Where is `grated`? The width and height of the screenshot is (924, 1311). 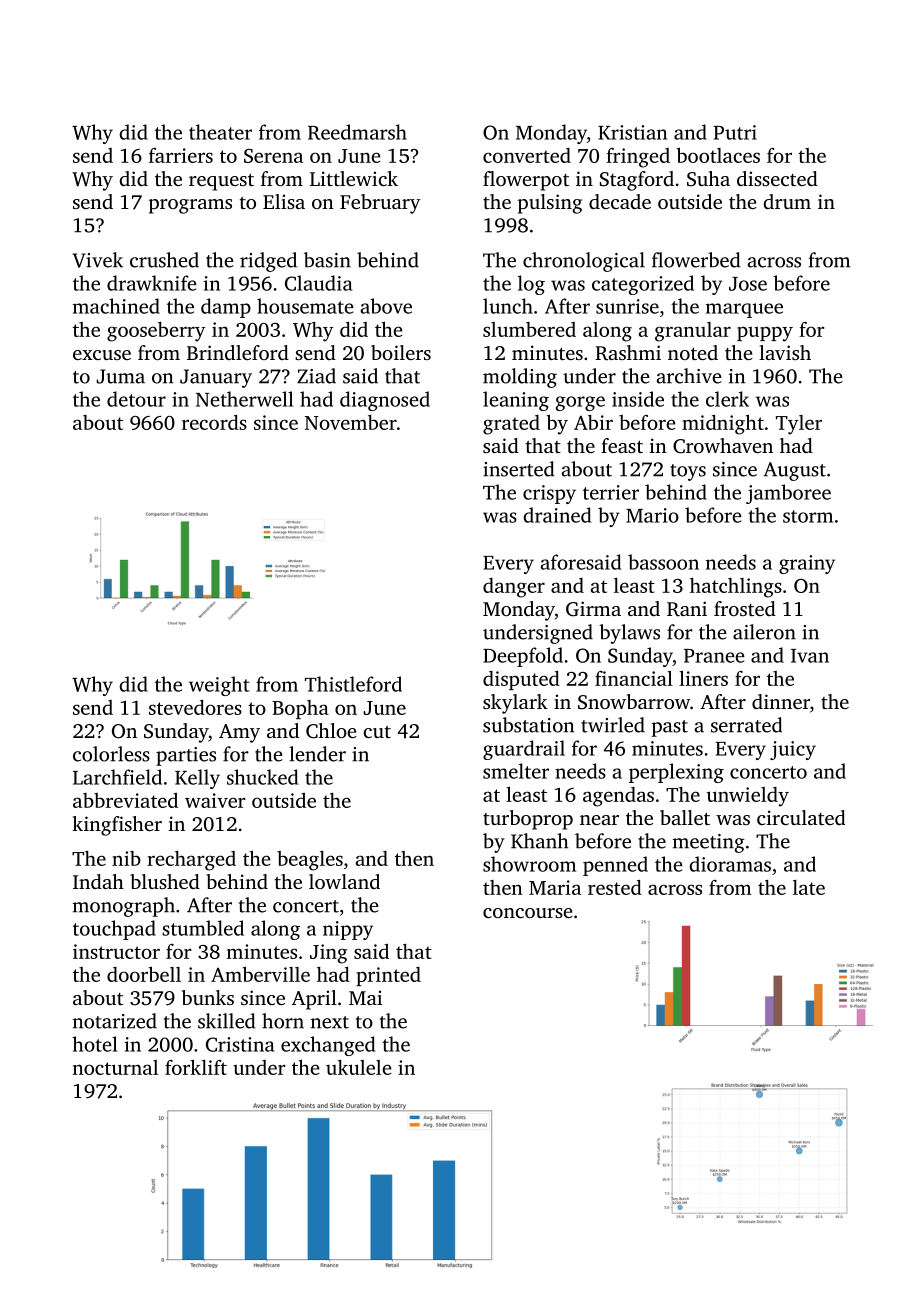 grated is located at coordinates (511, 425).
